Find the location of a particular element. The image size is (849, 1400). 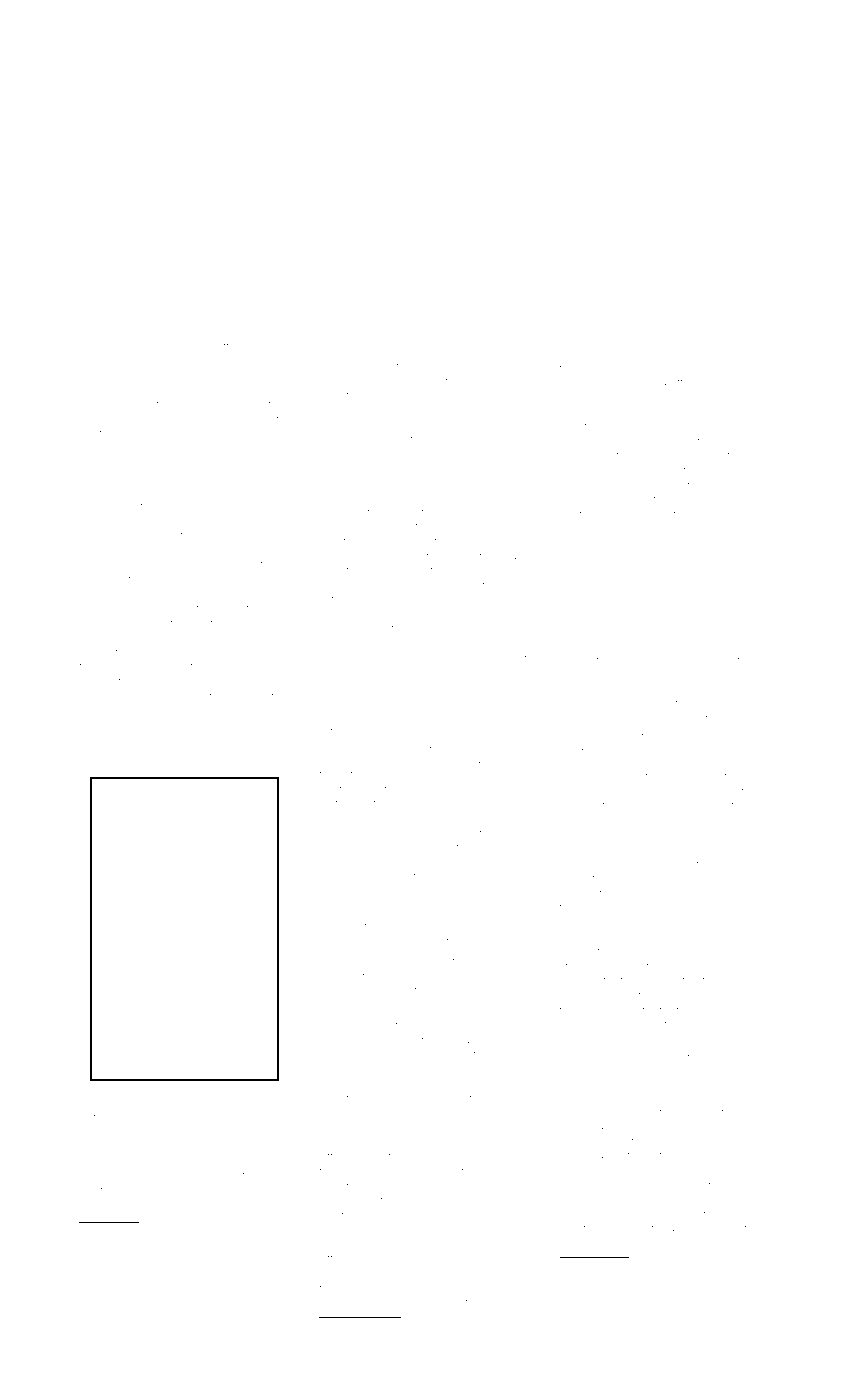

Chisomo is located at coordinates (690, 353).
